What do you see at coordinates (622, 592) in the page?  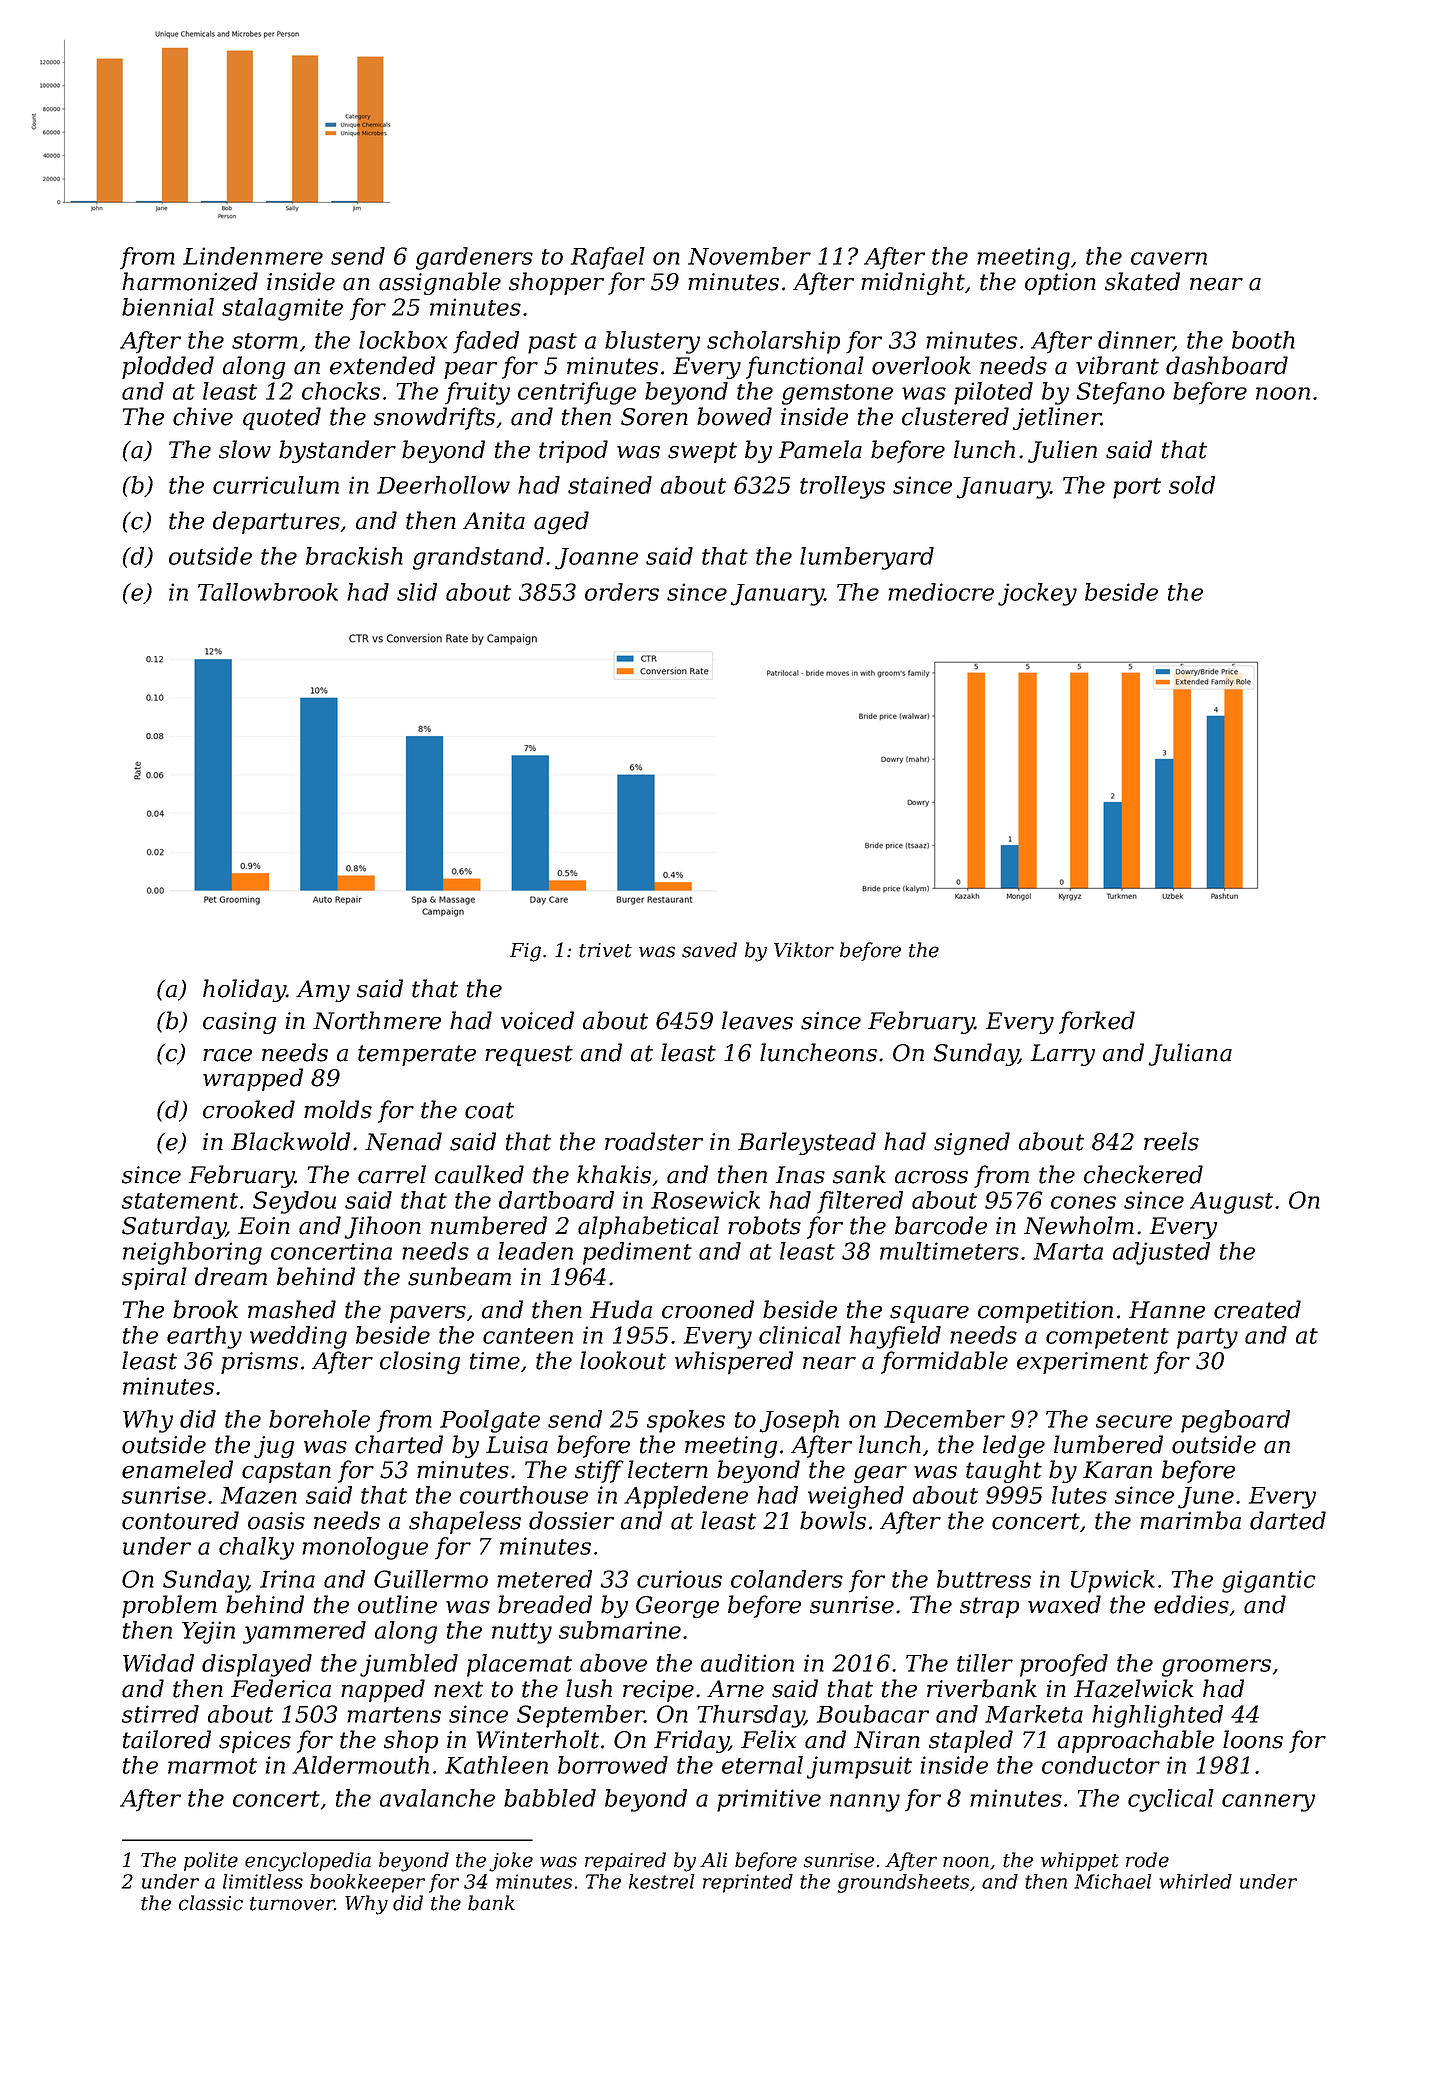 I see `orders` at bounding box center [622, 592].
